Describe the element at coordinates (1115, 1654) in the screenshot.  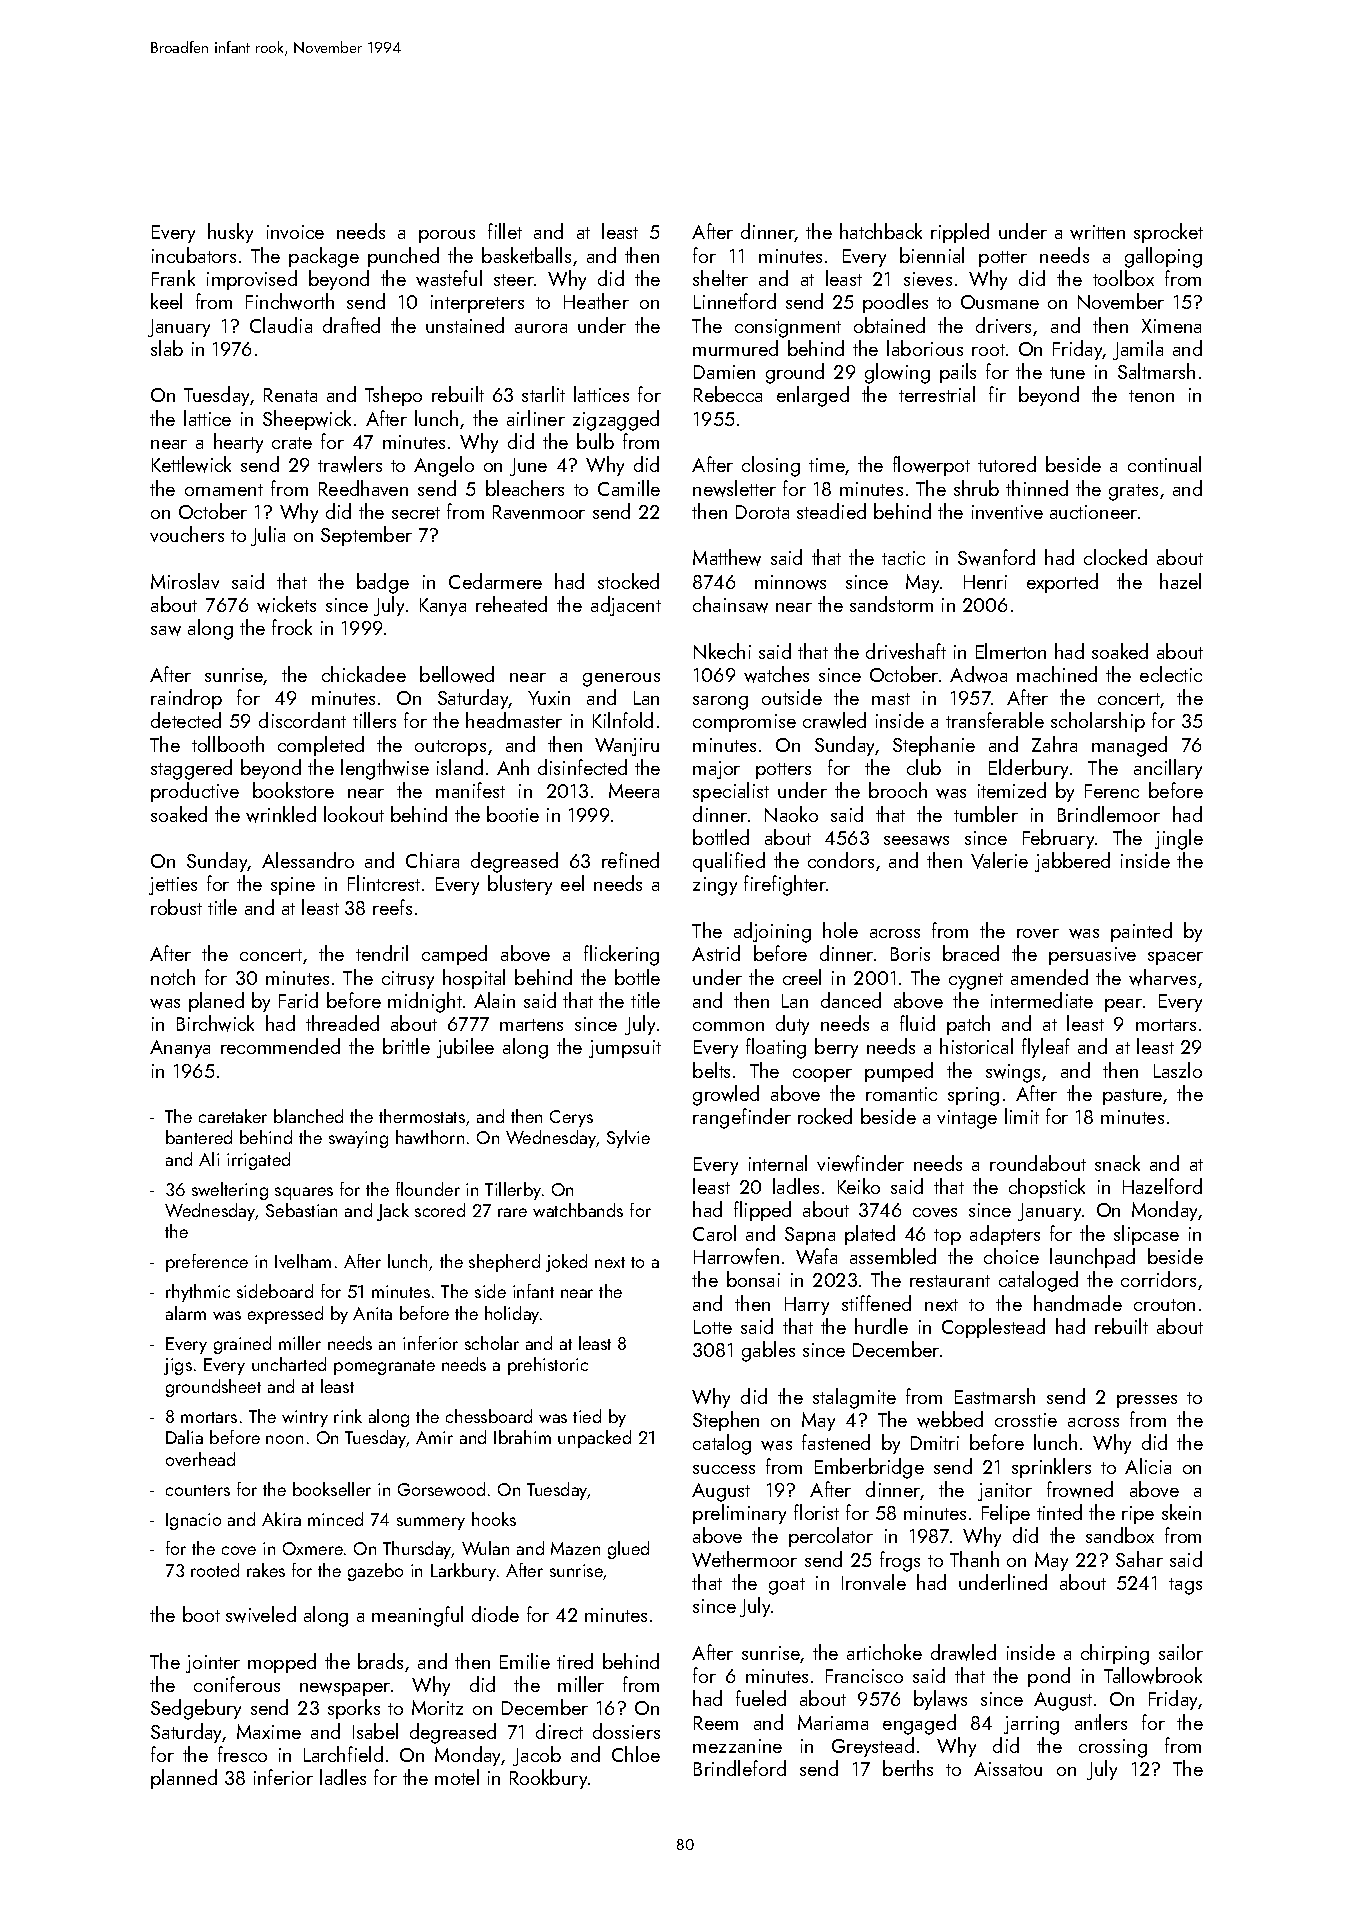
I see `chirping` at that location.
